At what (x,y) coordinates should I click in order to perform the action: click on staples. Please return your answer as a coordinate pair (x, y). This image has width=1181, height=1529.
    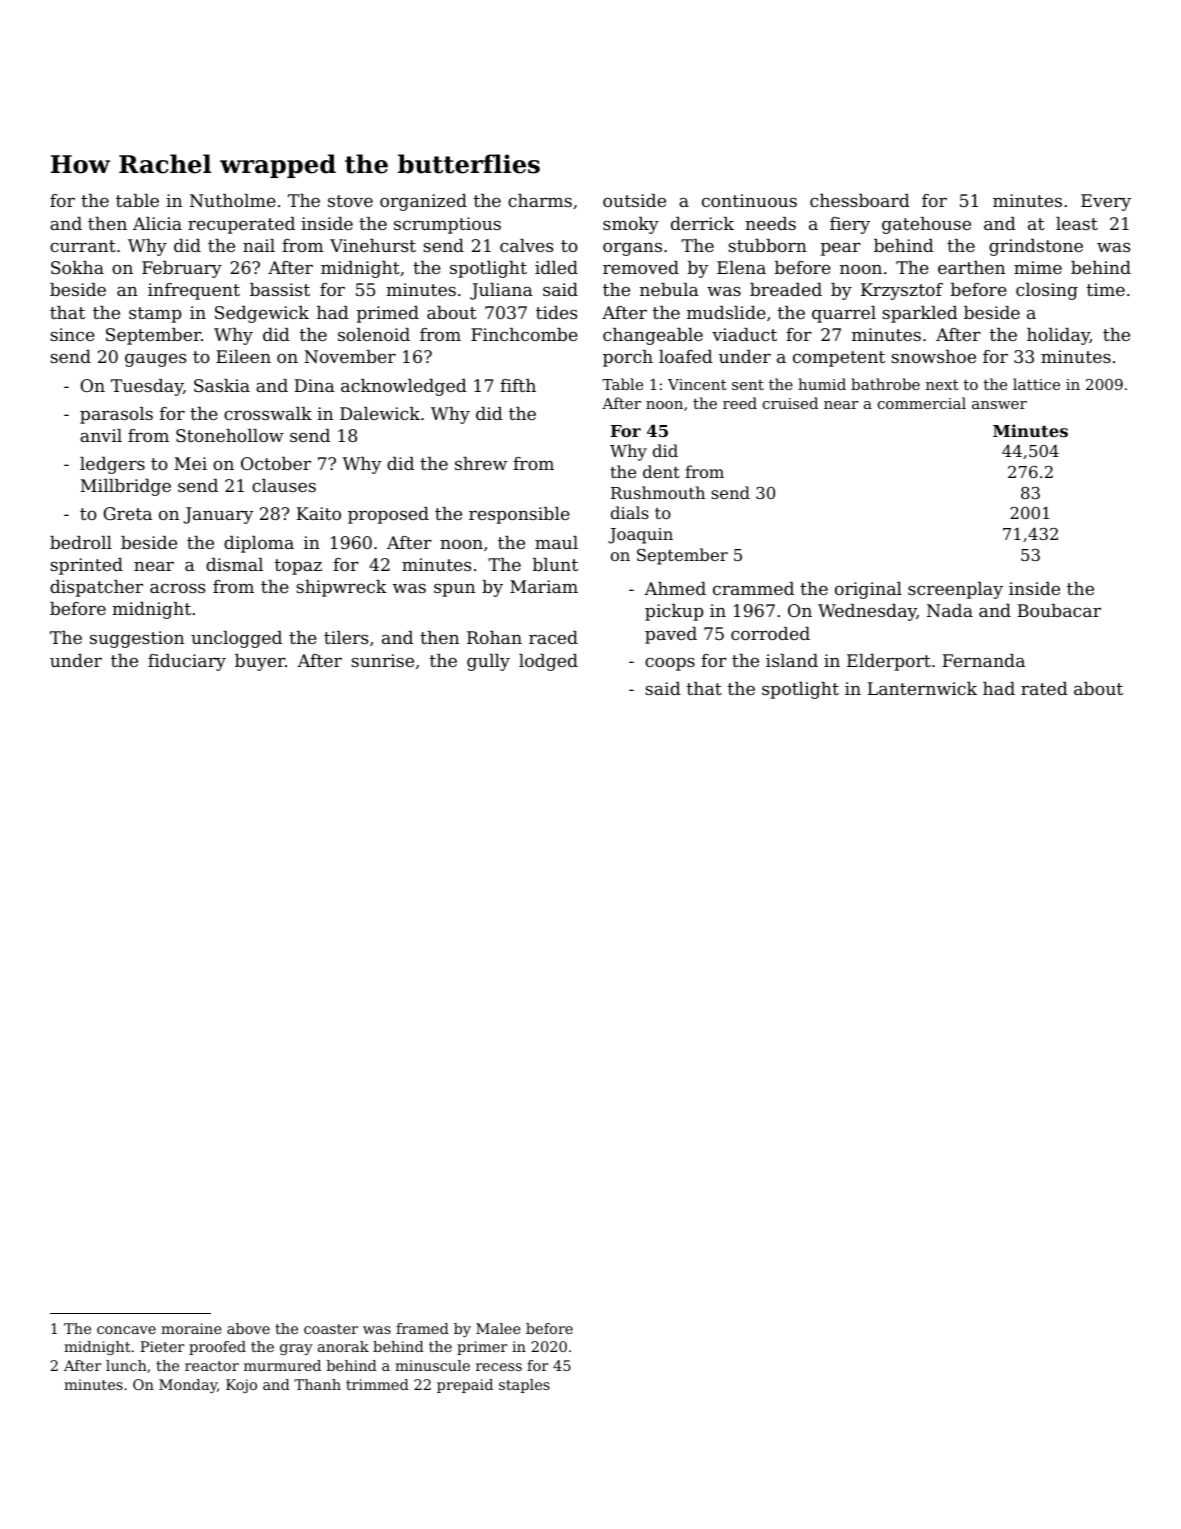
    Looking at the image, I should click on (524, 1386).
